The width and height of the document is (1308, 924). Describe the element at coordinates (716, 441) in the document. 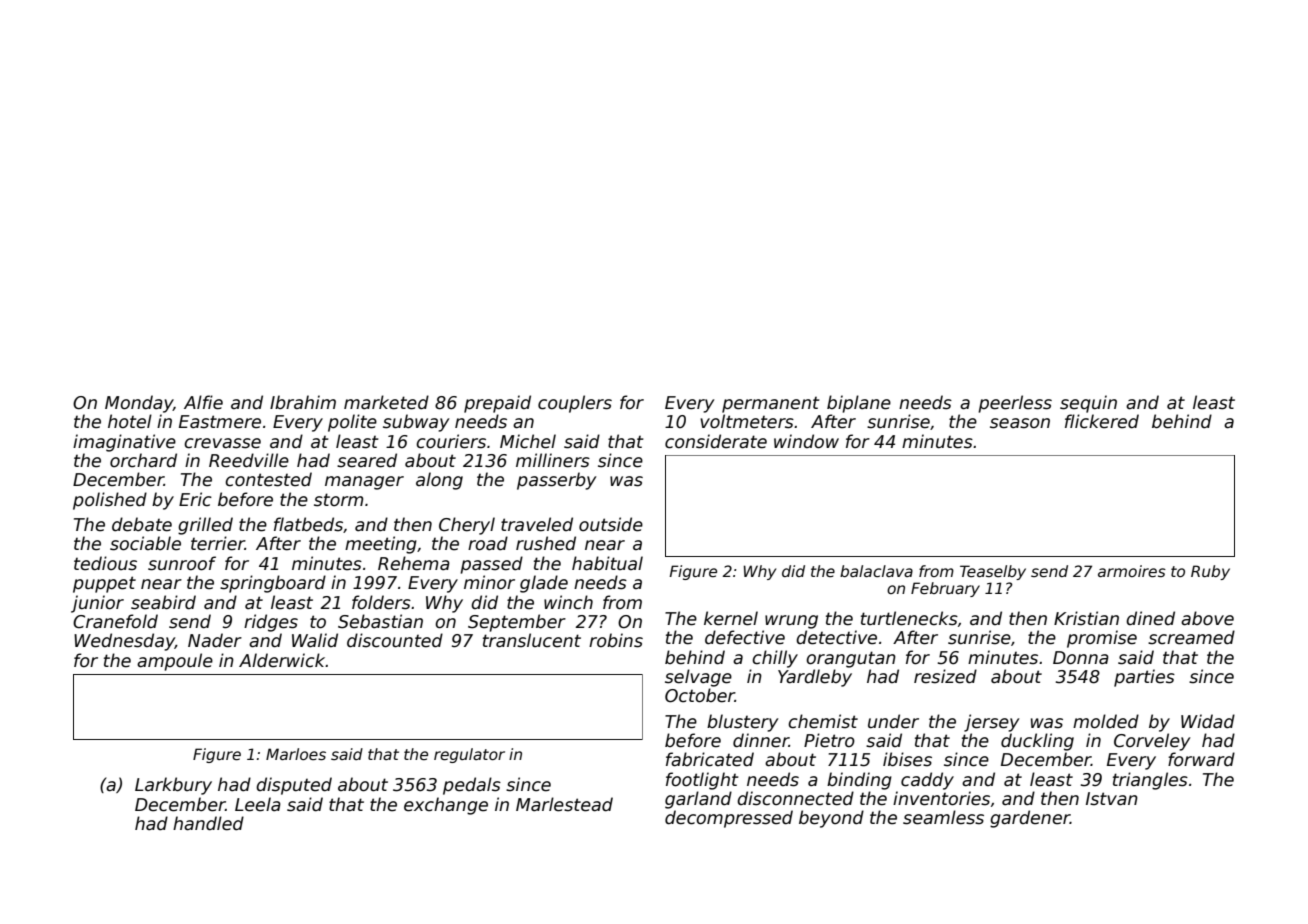

I see `considerate` at that location.
